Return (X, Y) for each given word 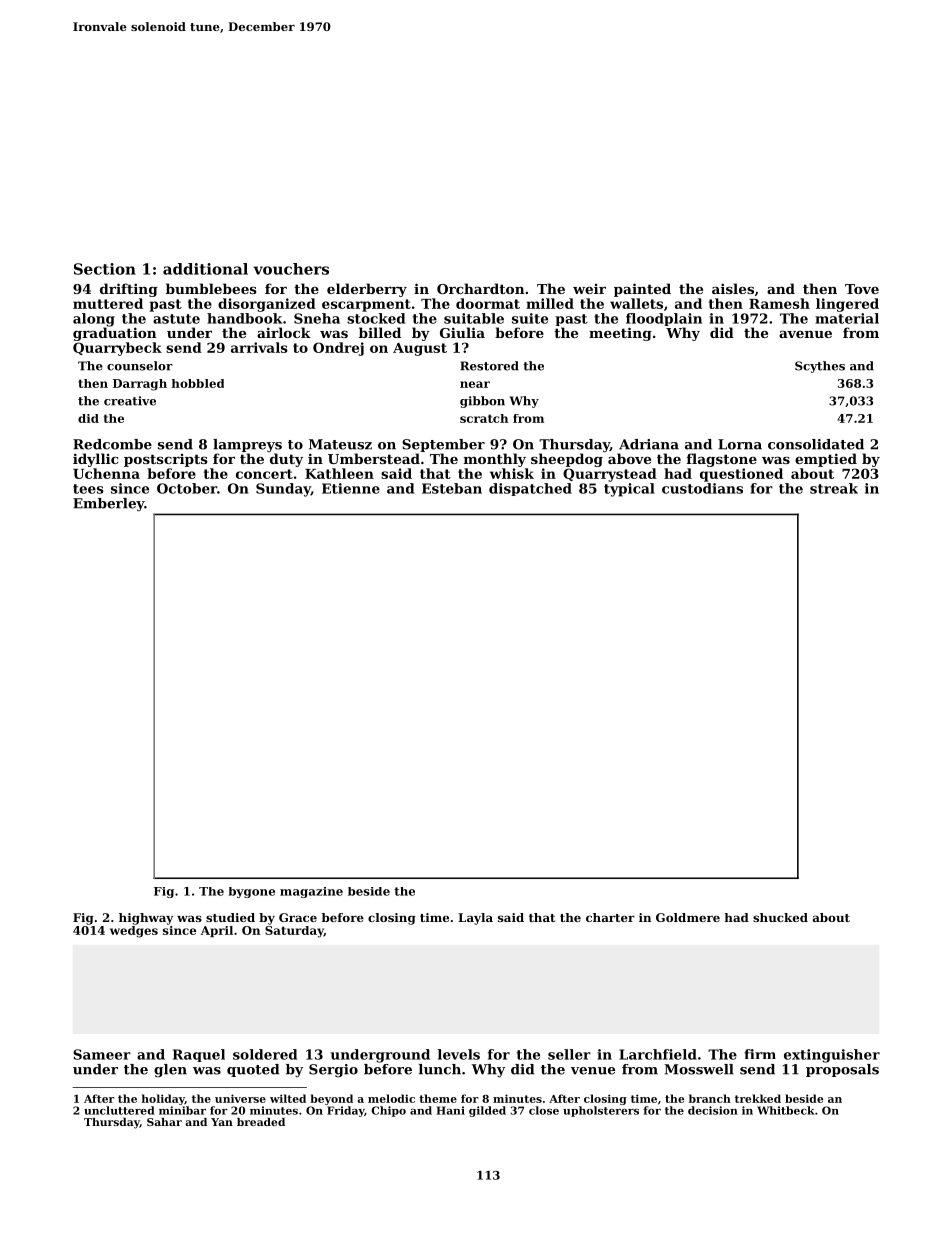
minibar (182, 1110)
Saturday (294, 932)
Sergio (333, 1071)
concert (264, 474)
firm (760, 1054)
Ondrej (338, 349)
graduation (115, 334)
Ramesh (779, 303)
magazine (311, 892)
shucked (780, 917)
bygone (252, 892)
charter (610, 917)
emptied (826, 460)
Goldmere (688, 917)
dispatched (530, 489)
